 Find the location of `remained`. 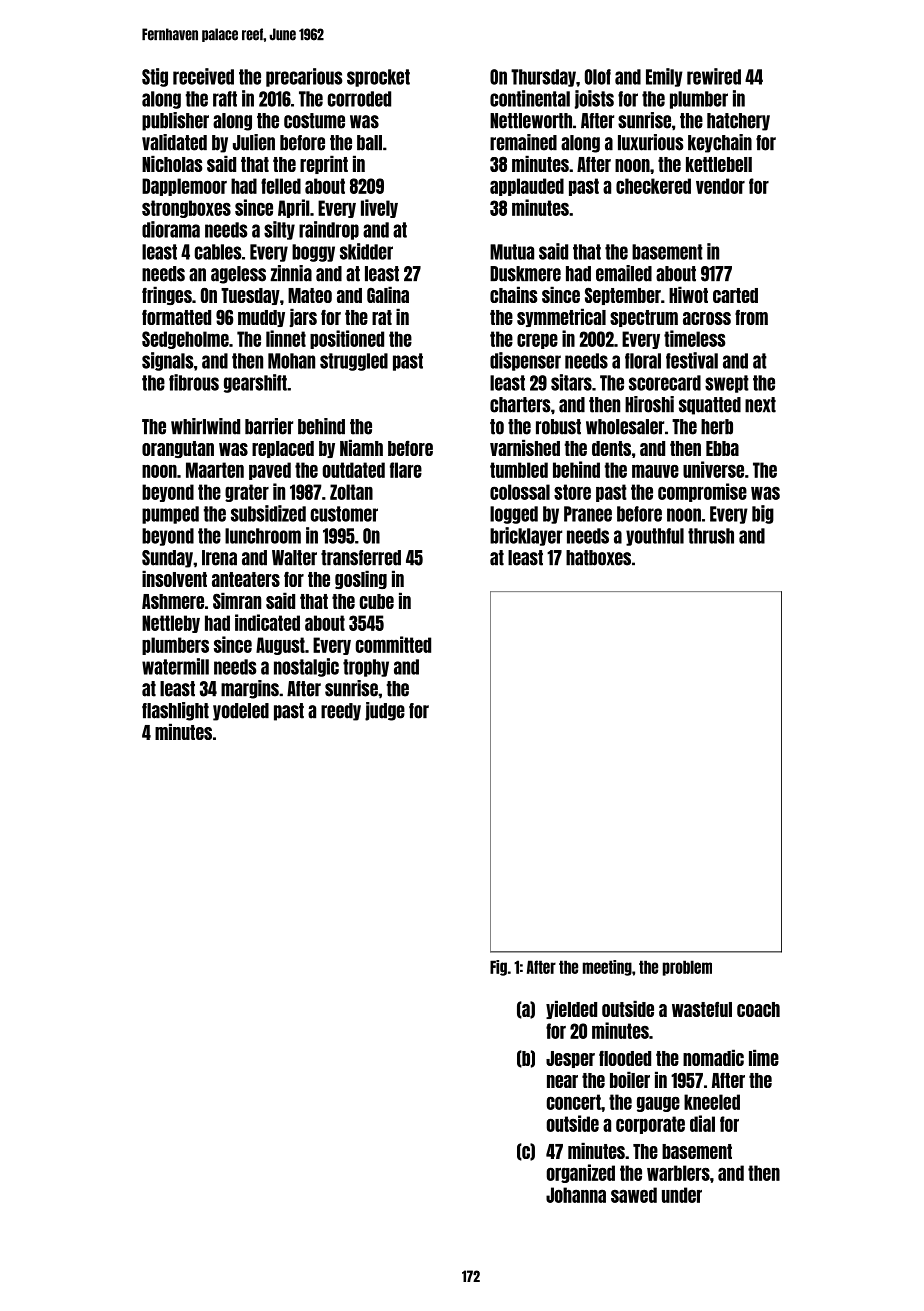

remained is located at coordinates (523, 142).
